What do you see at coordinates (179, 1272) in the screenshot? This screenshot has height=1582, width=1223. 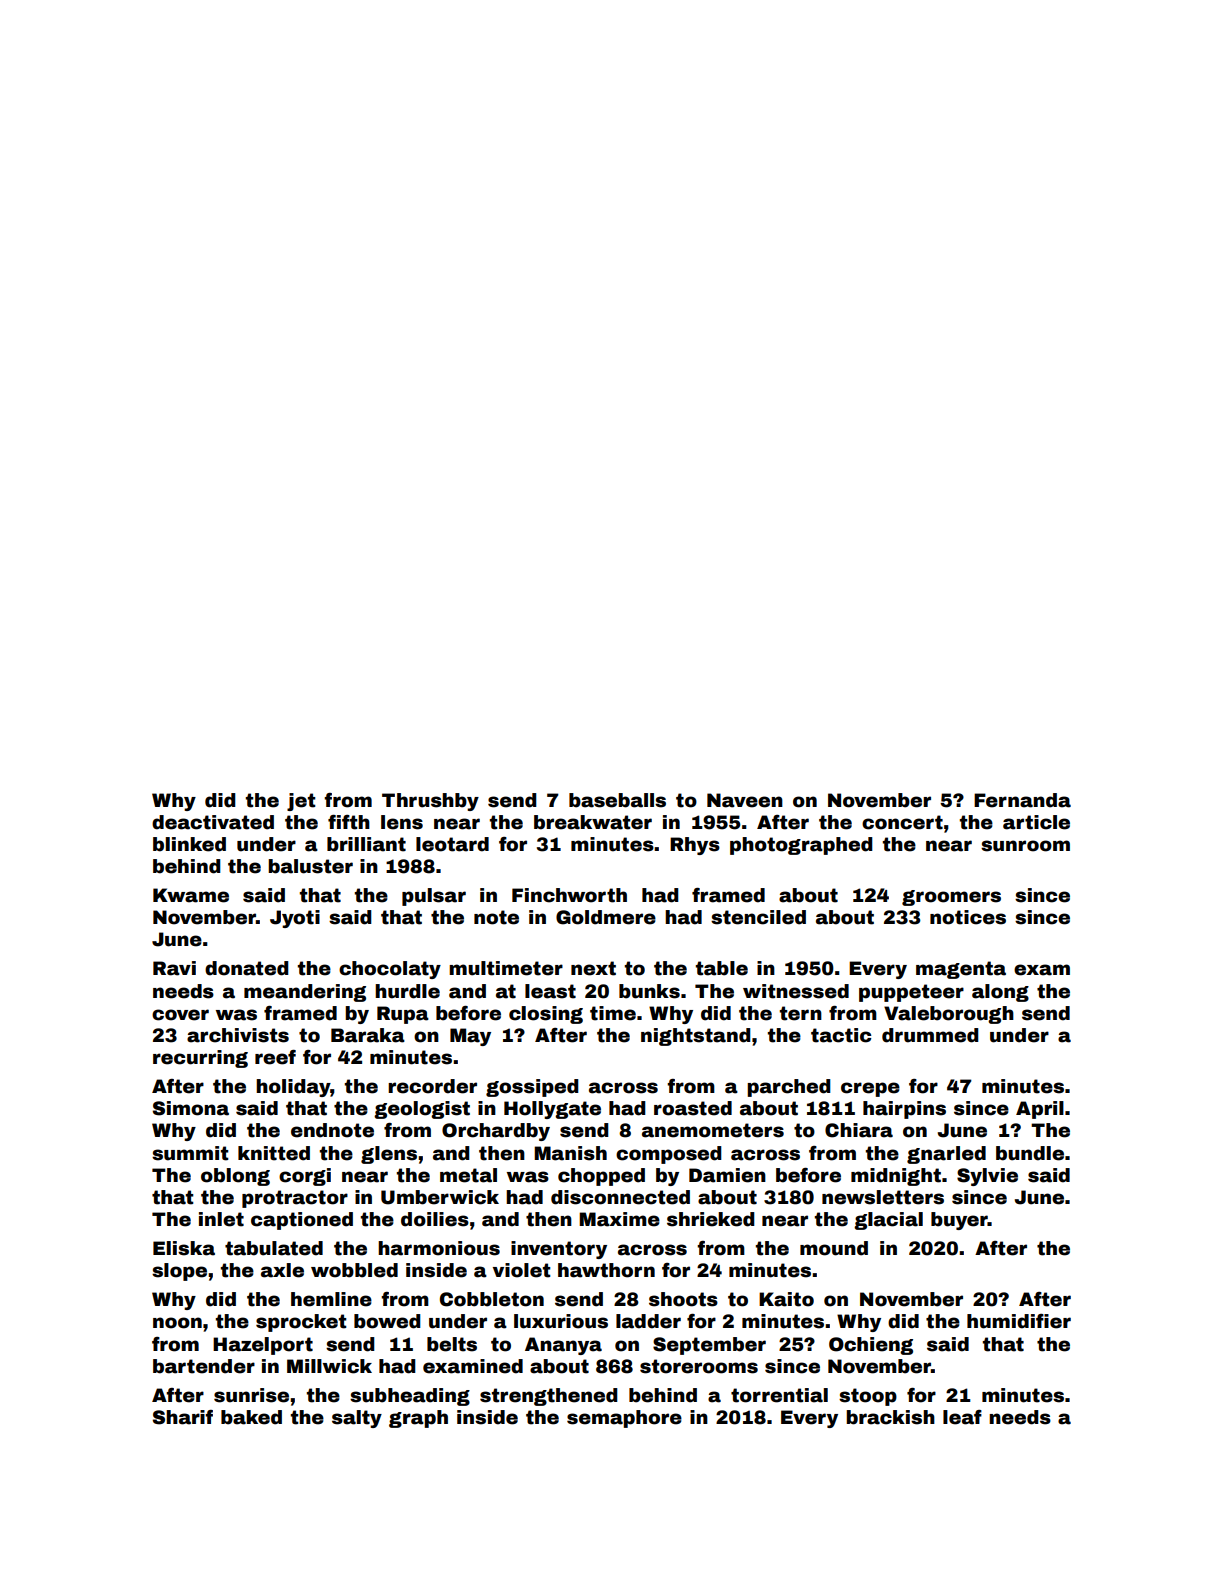 I see `slope` at bounding box center [179, 1272].
